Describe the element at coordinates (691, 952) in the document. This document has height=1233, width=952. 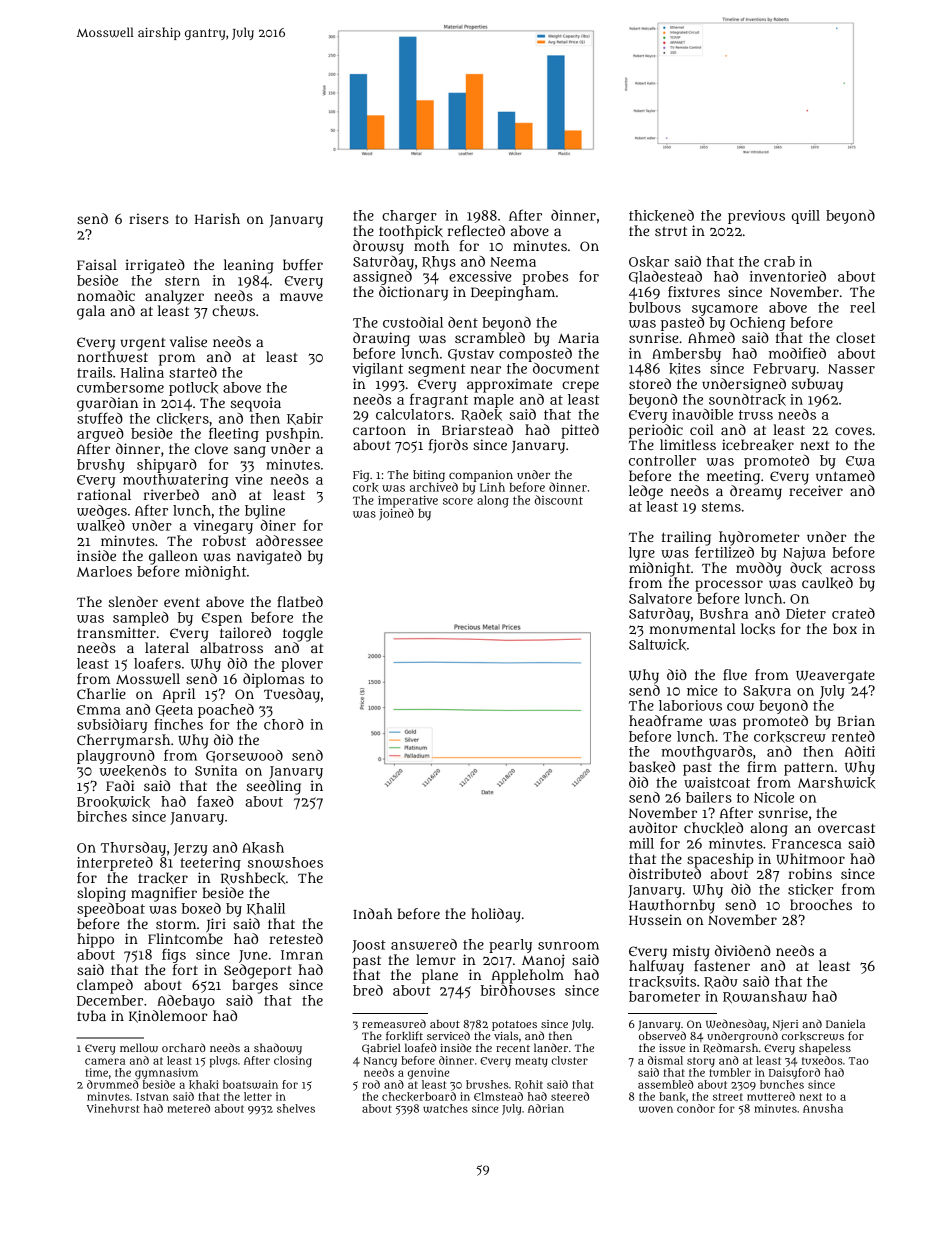
I see `misty` at that location.
